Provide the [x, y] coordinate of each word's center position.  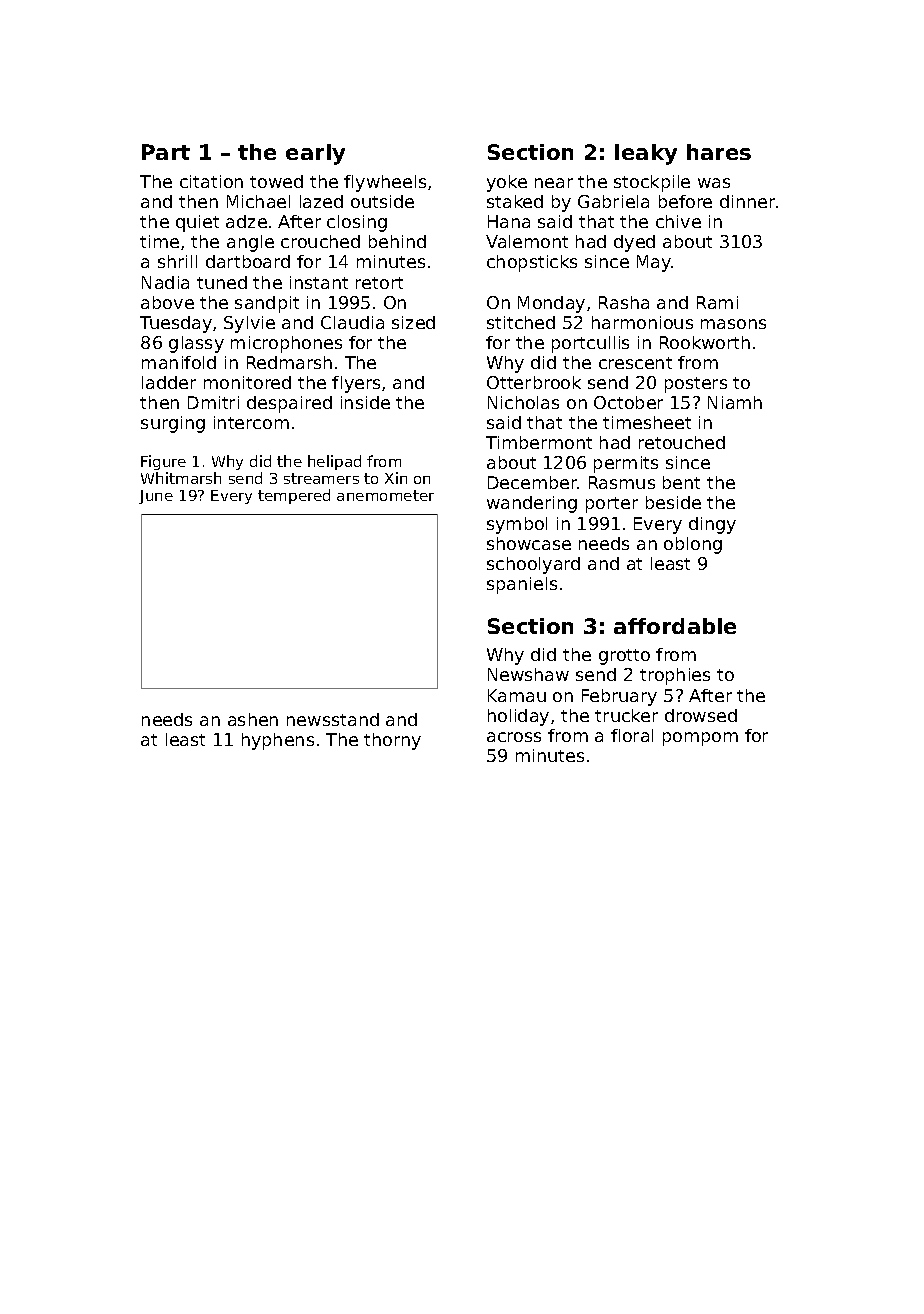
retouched [682, 442]
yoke [507, 183]
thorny [392, 741]
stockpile [652, 183]
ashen [253, 719]
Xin [396, 478]
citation [211, 181]
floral [632, 735]
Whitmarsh [181, 478]
